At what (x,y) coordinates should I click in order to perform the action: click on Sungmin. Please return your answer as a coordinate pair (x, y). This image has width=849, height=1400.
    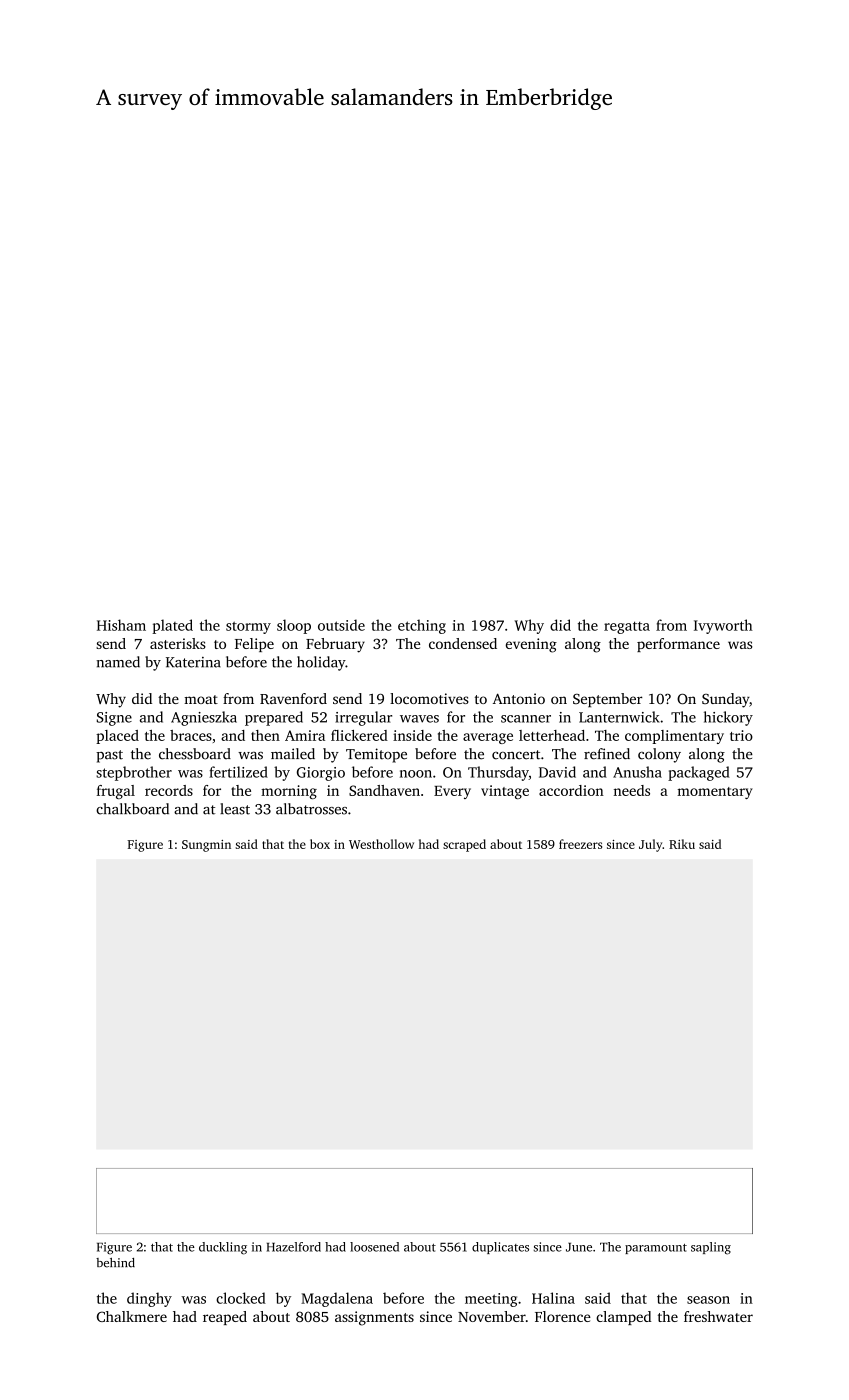
    Looking at the image, I should click on (206, 846).
